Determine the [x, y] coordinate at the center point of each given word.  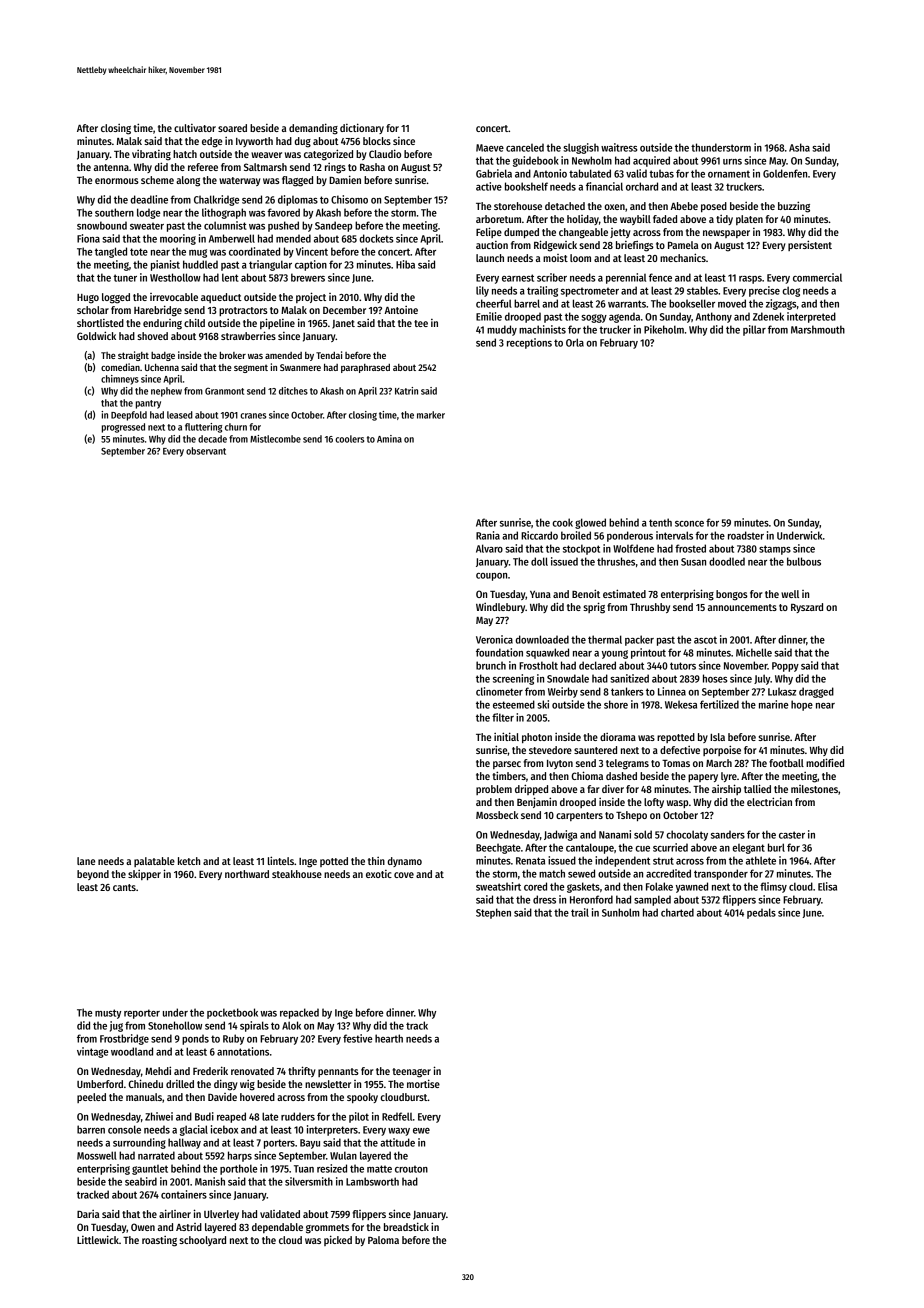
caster [792, 835]
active [489, 186]
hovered [257, 1097]
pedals [761, 913]
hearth [389, 1038]
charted [677, 912]
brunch [491, 665]
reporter [142, 1014]
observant [206, 451]
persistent [810, 245]
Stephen [493, 913]
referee [203, 167]
